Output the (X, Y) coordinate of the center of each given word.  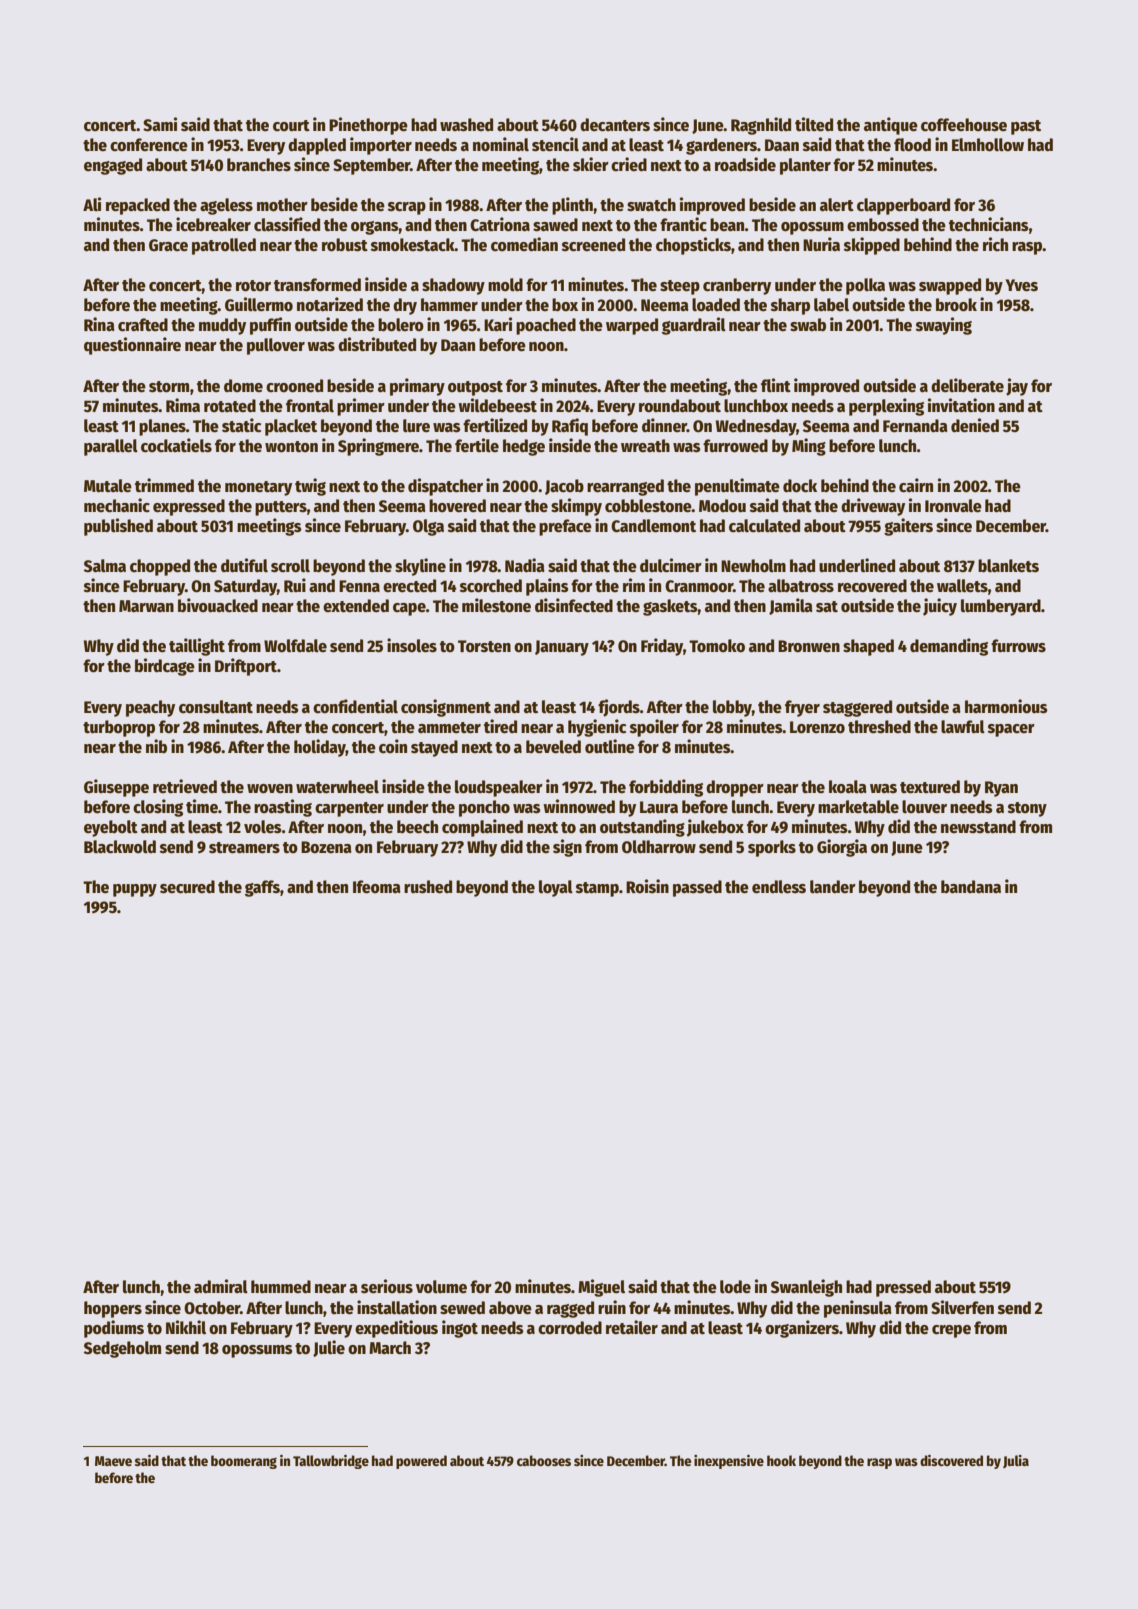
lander (833, 887)
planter (805, 166)
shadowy (453, 286)
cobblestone (648, 506)
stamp (597, 889)
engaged (113, 166)
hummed (281, 1287)
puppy (135, 890)
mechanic (117, 505)
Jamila (791, 606)
